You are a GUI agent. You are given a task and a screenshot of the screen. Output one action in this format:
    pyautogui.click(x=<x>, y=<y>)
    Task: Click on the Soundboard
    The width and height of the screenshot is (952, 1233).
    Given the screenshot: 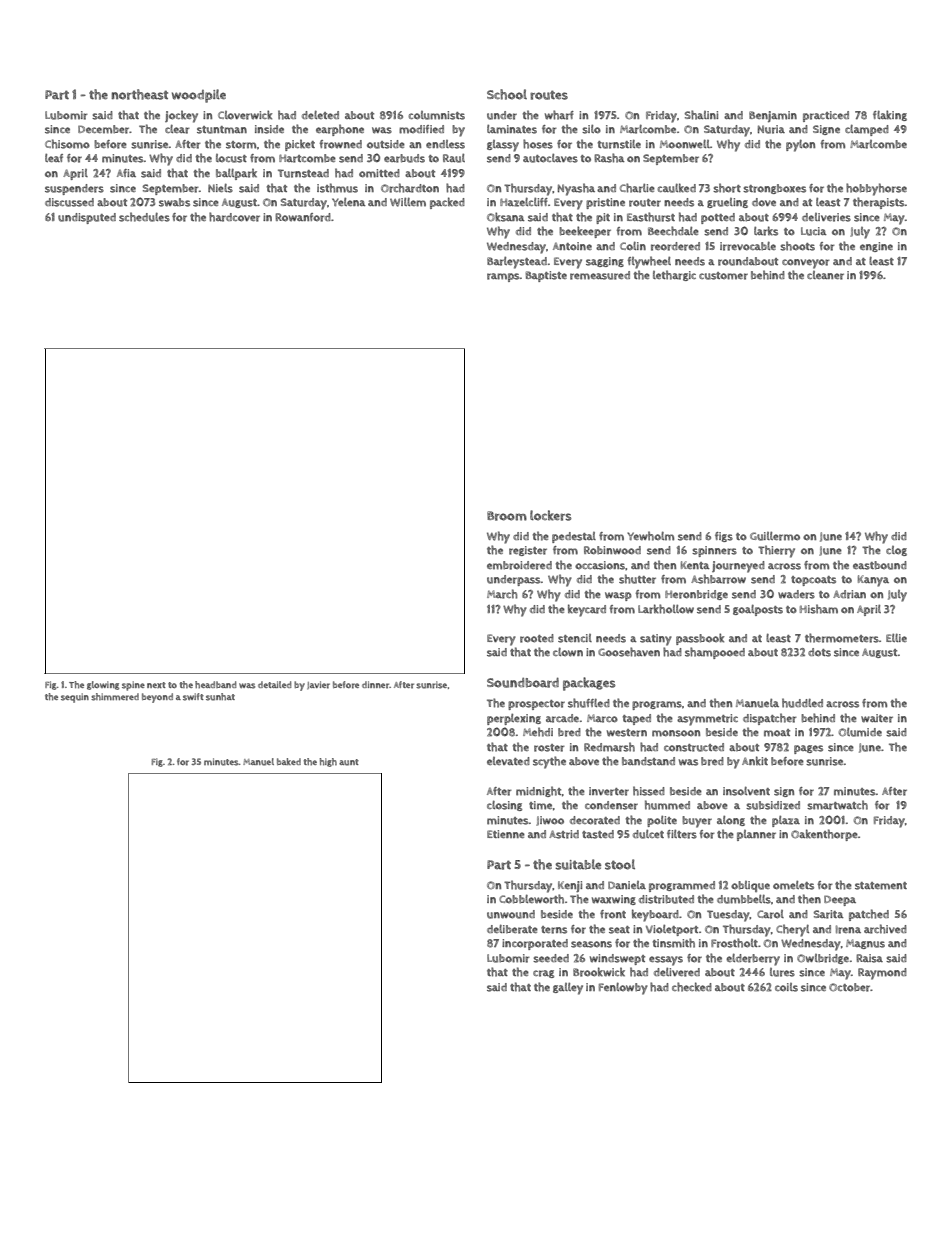 What is the action you would take?
    pyautogui.click(x=523, y=682)
